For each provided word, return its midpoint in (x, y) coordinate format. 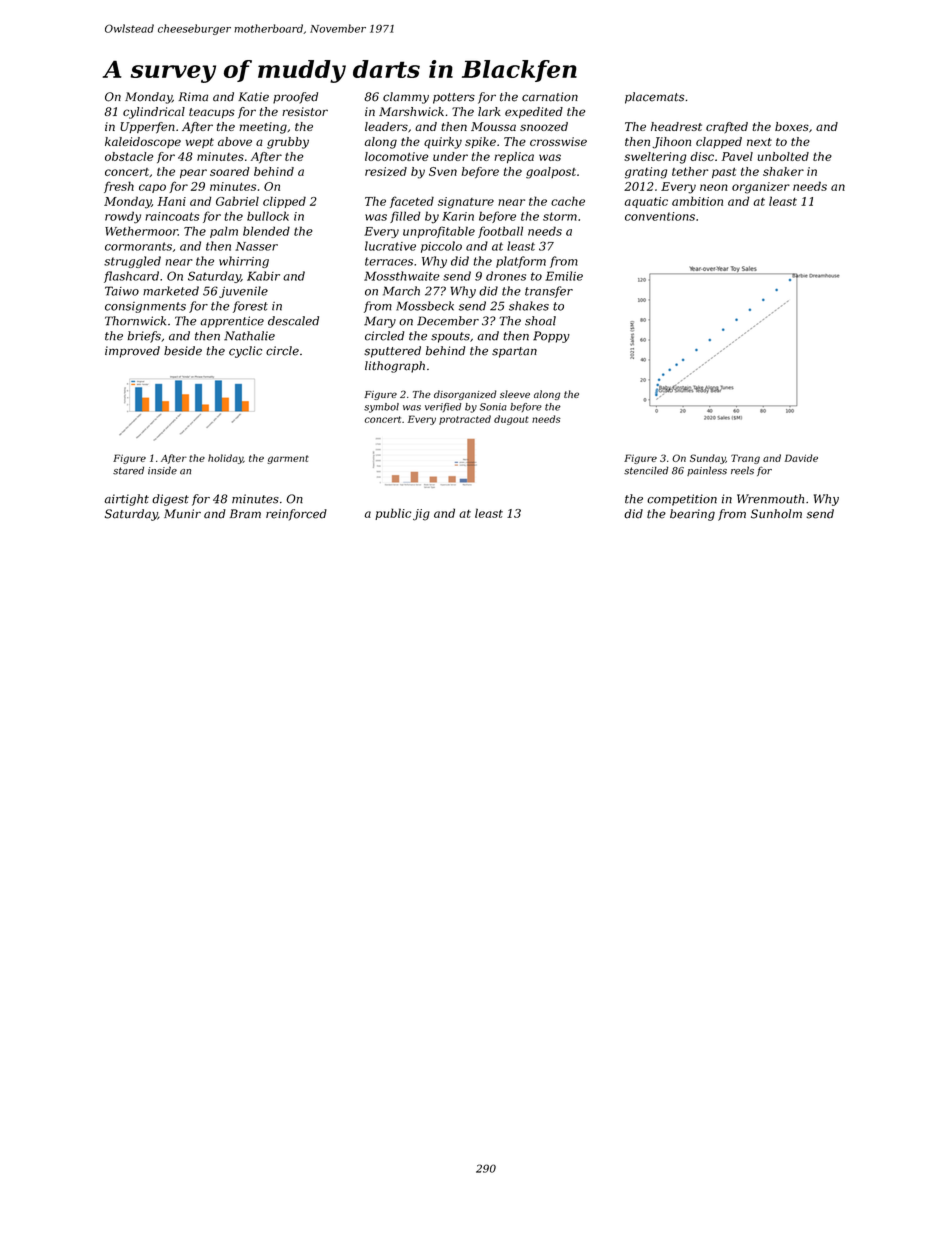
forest (250, 307)
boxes (792, 126)
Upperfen (147, 128)
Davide (801, 458)
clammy (406, 98)
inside (162, 470)
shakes (529, 306)
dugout (511, 420)
